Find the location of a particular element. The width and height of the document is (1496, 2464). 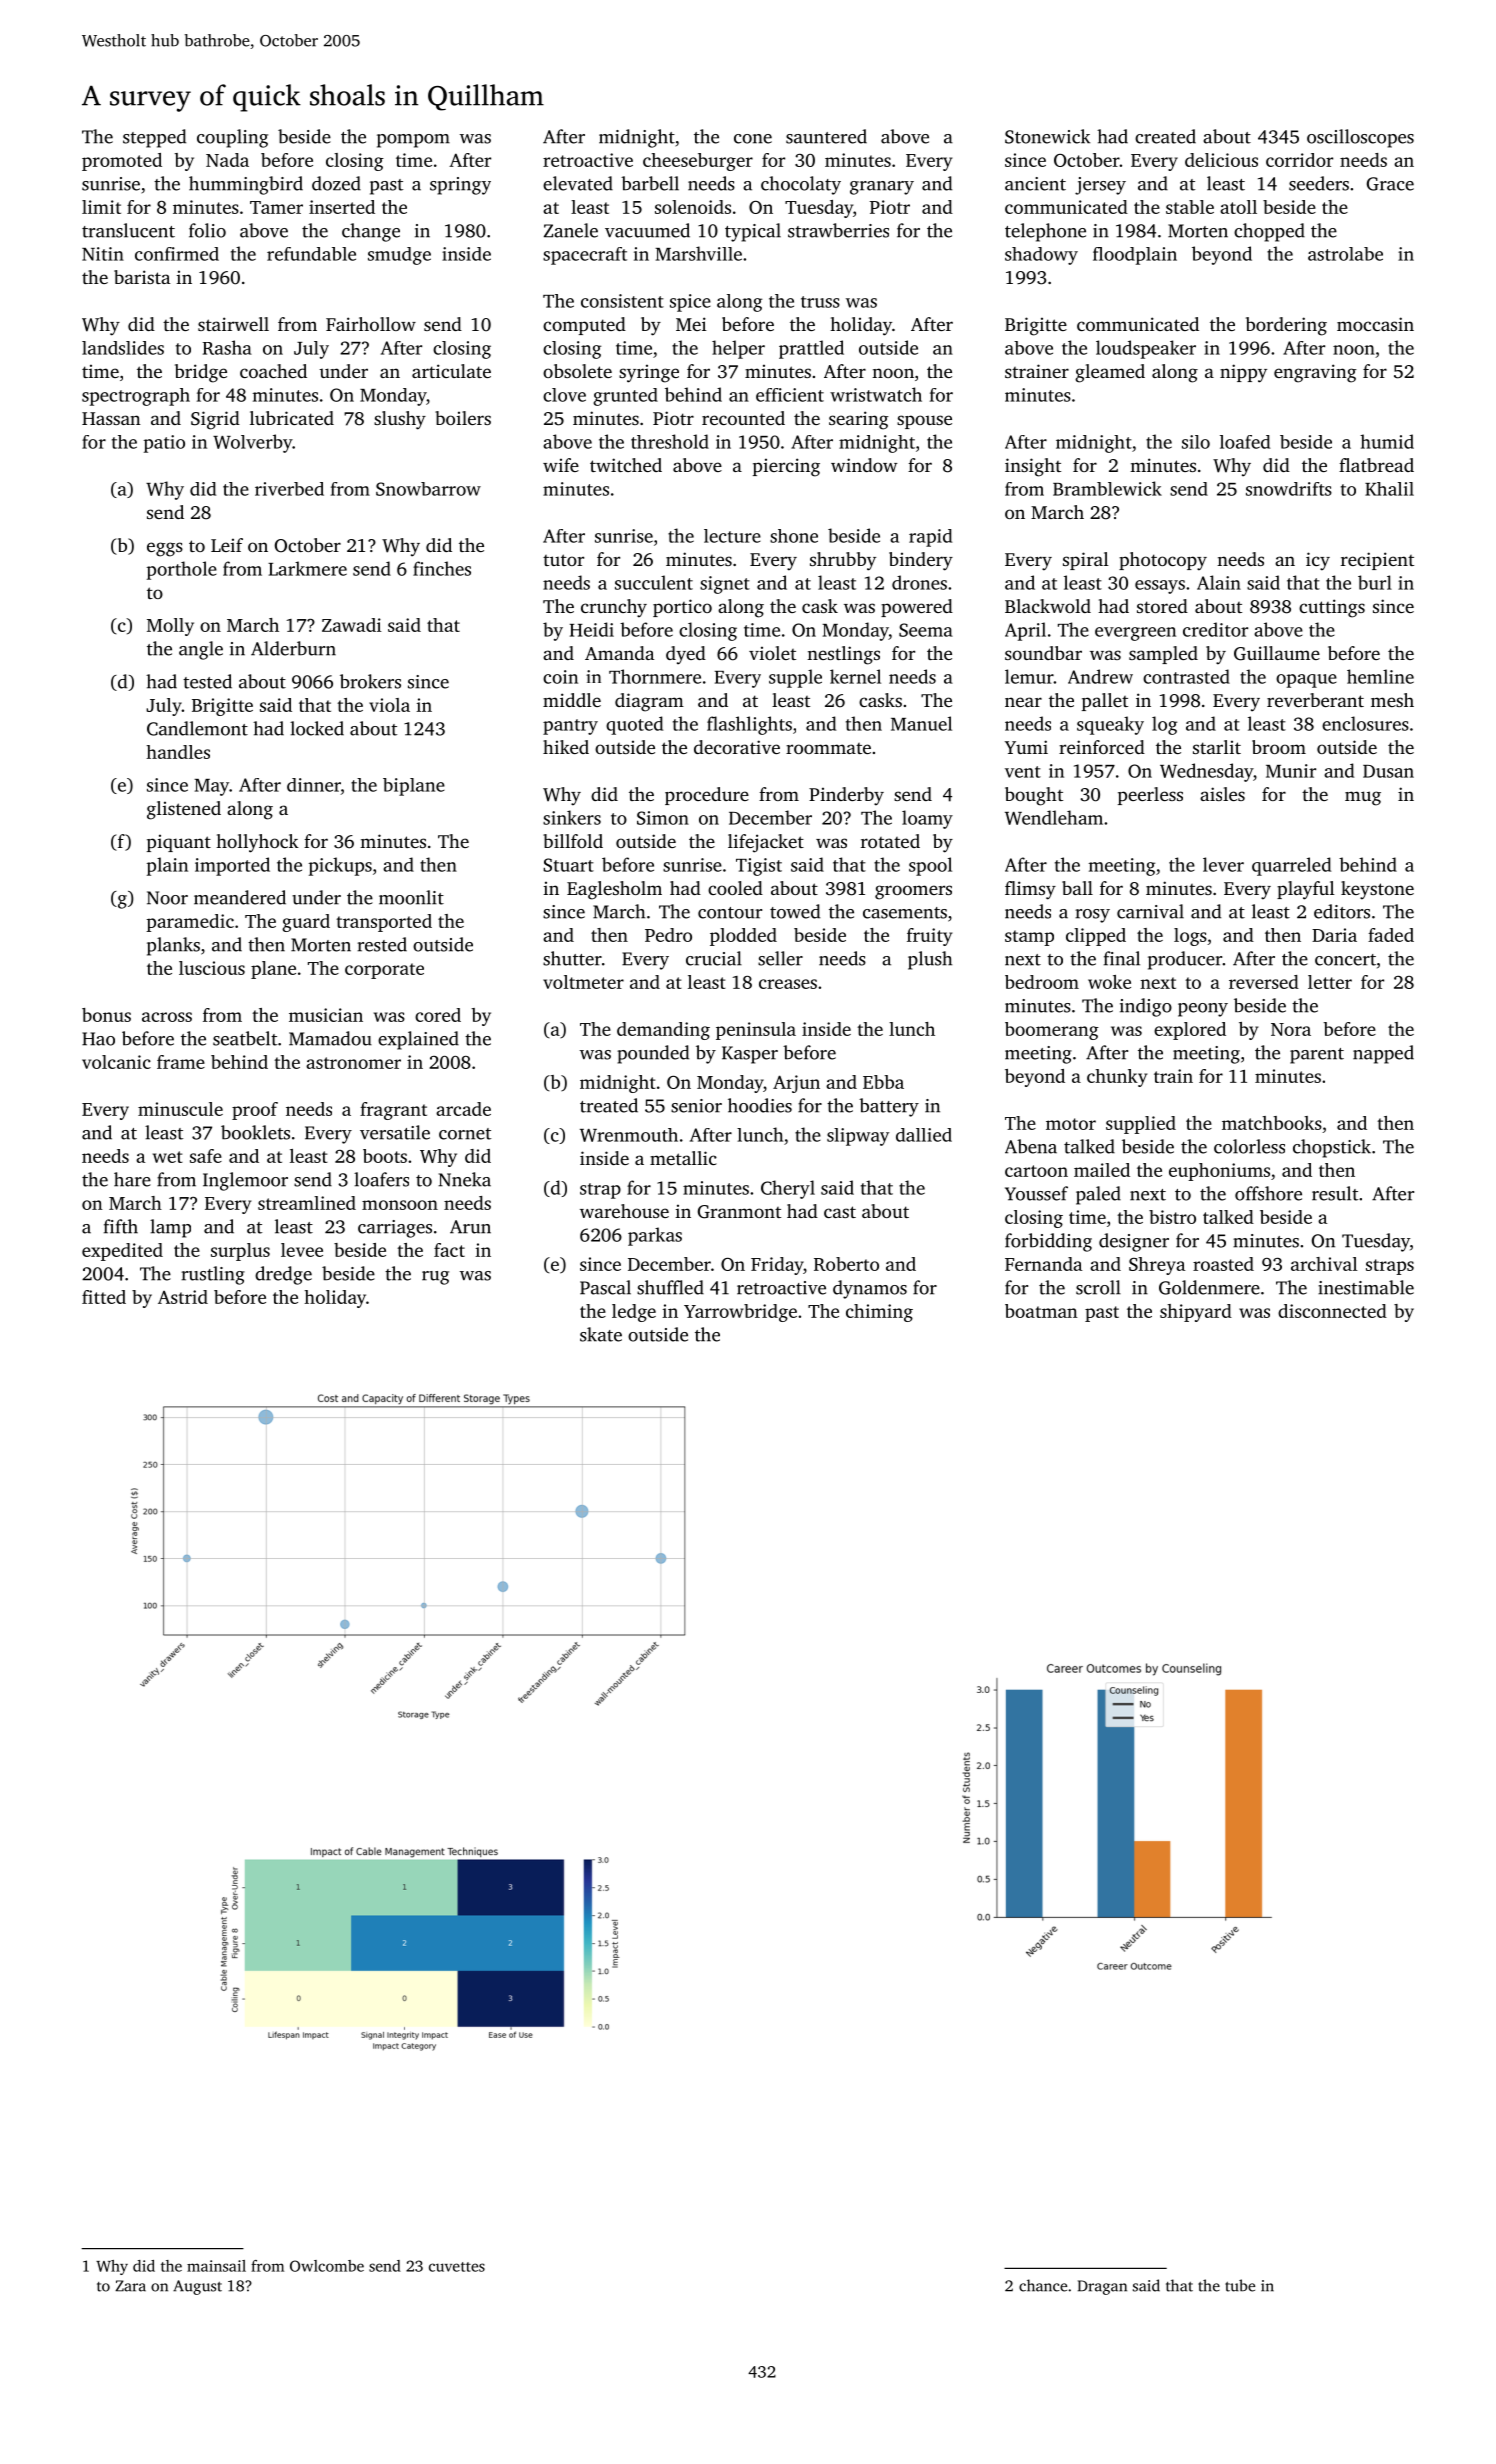

coin is located at coordinates (560, 677).
